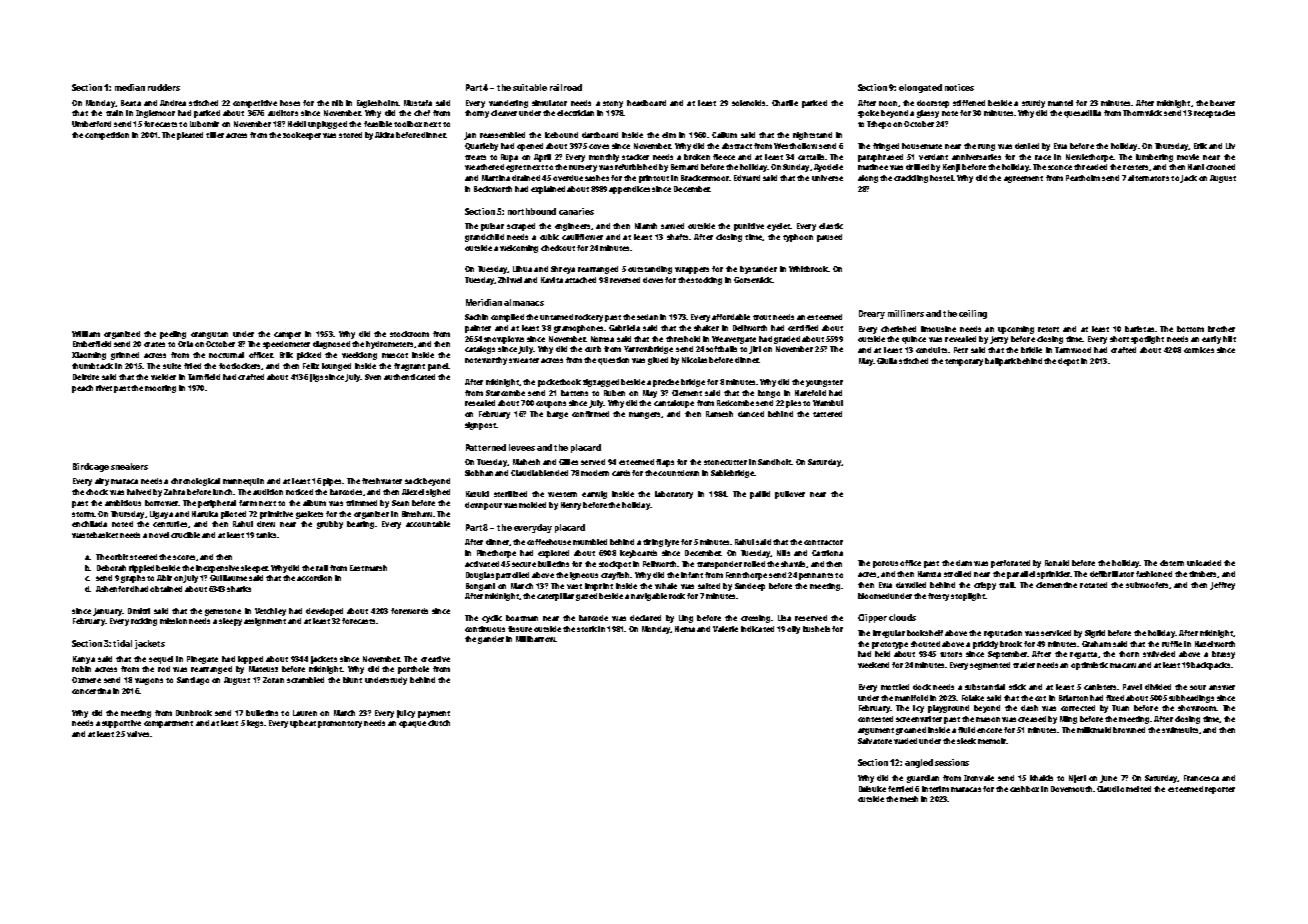 The image size is (1308, 924). I want to click on solenoids, so click(748, 103).
